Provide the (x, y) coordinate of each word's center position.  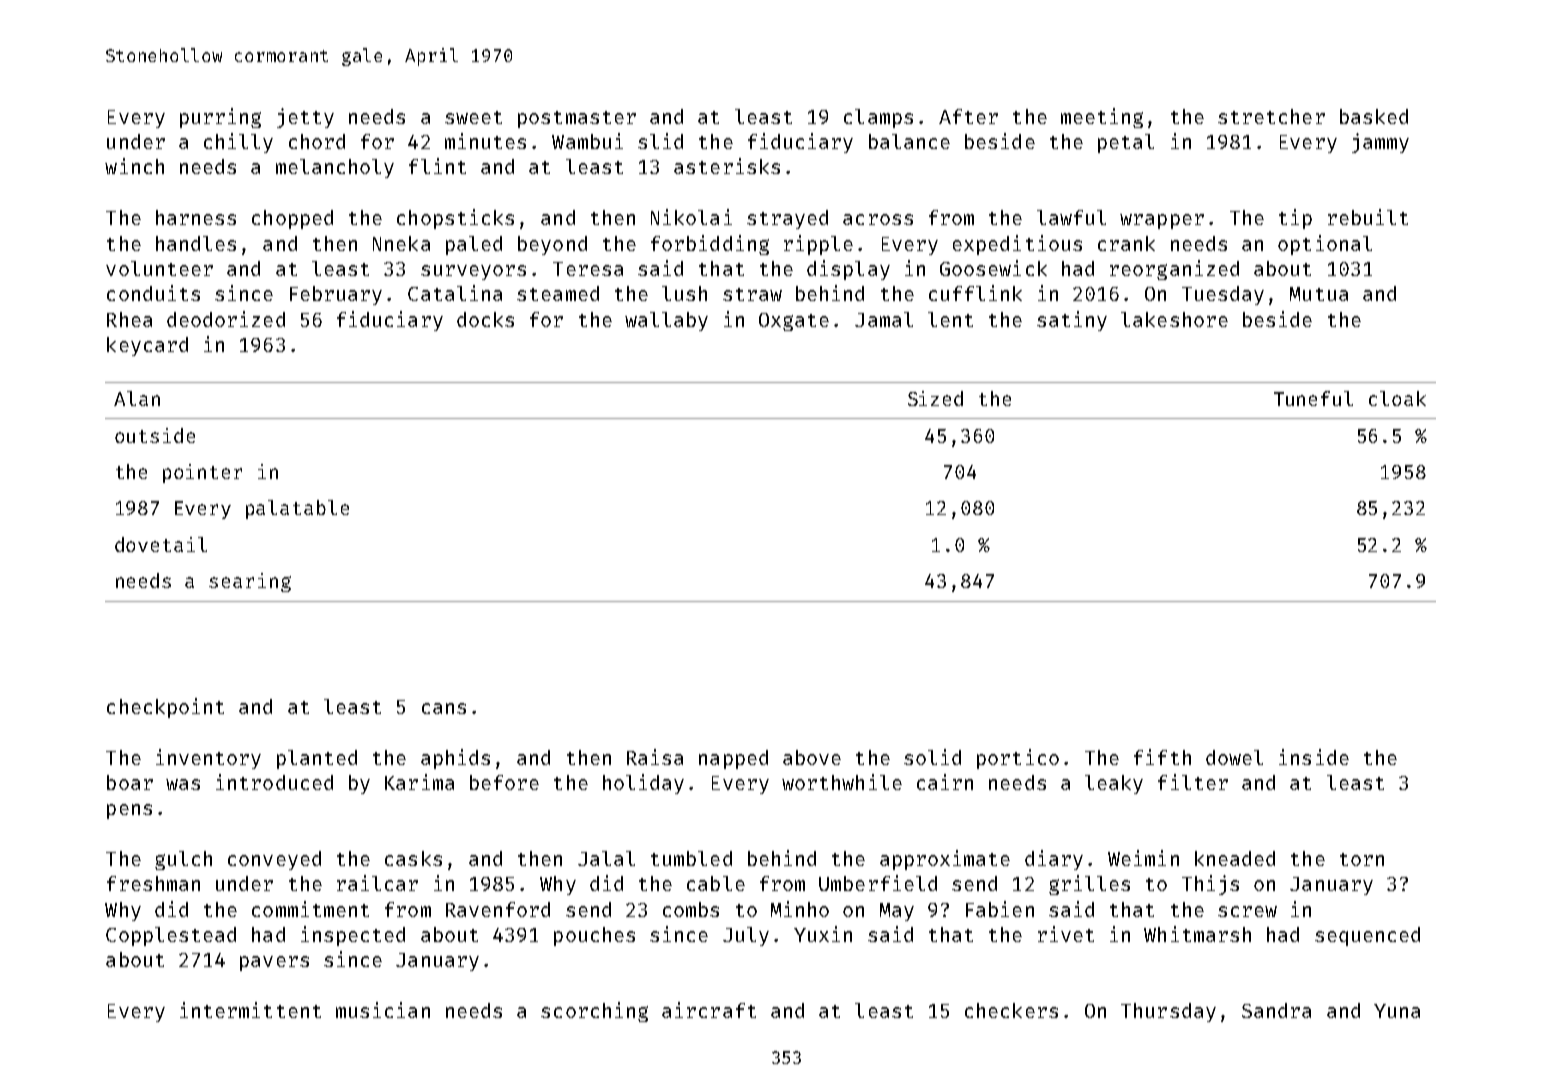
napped (733, 759)
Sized (935, 398)
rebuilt (1368, 217)
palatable (297, 509)
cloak (1397, 398)
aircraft (709, 1010)
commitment (310, 909)
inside (1314, 757)
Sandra (1276, 1010)
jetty (305, 118)
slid (660, 141)
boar (130, 782)
